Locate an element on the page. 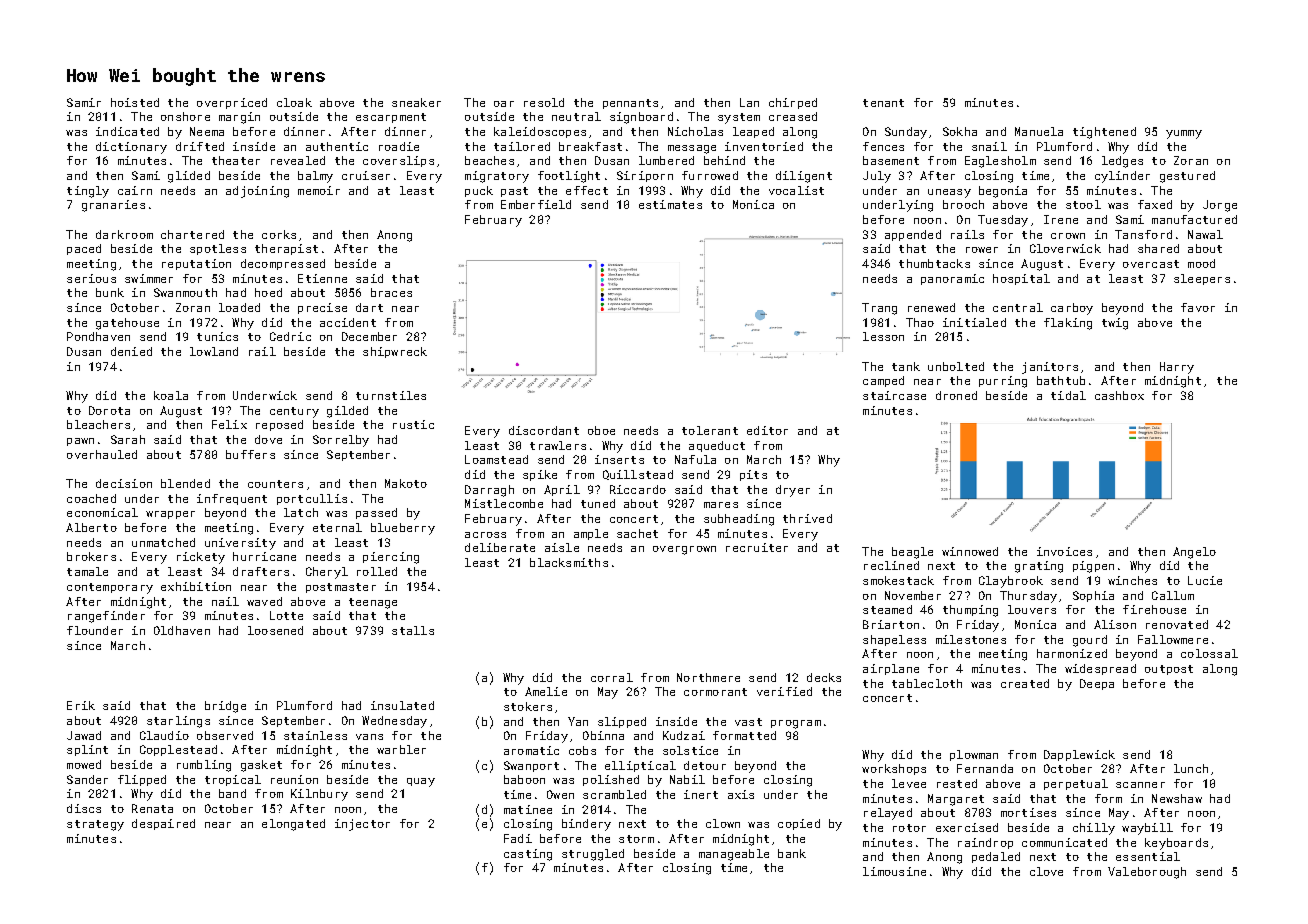  struggled is located at coordinates (593, 855).
